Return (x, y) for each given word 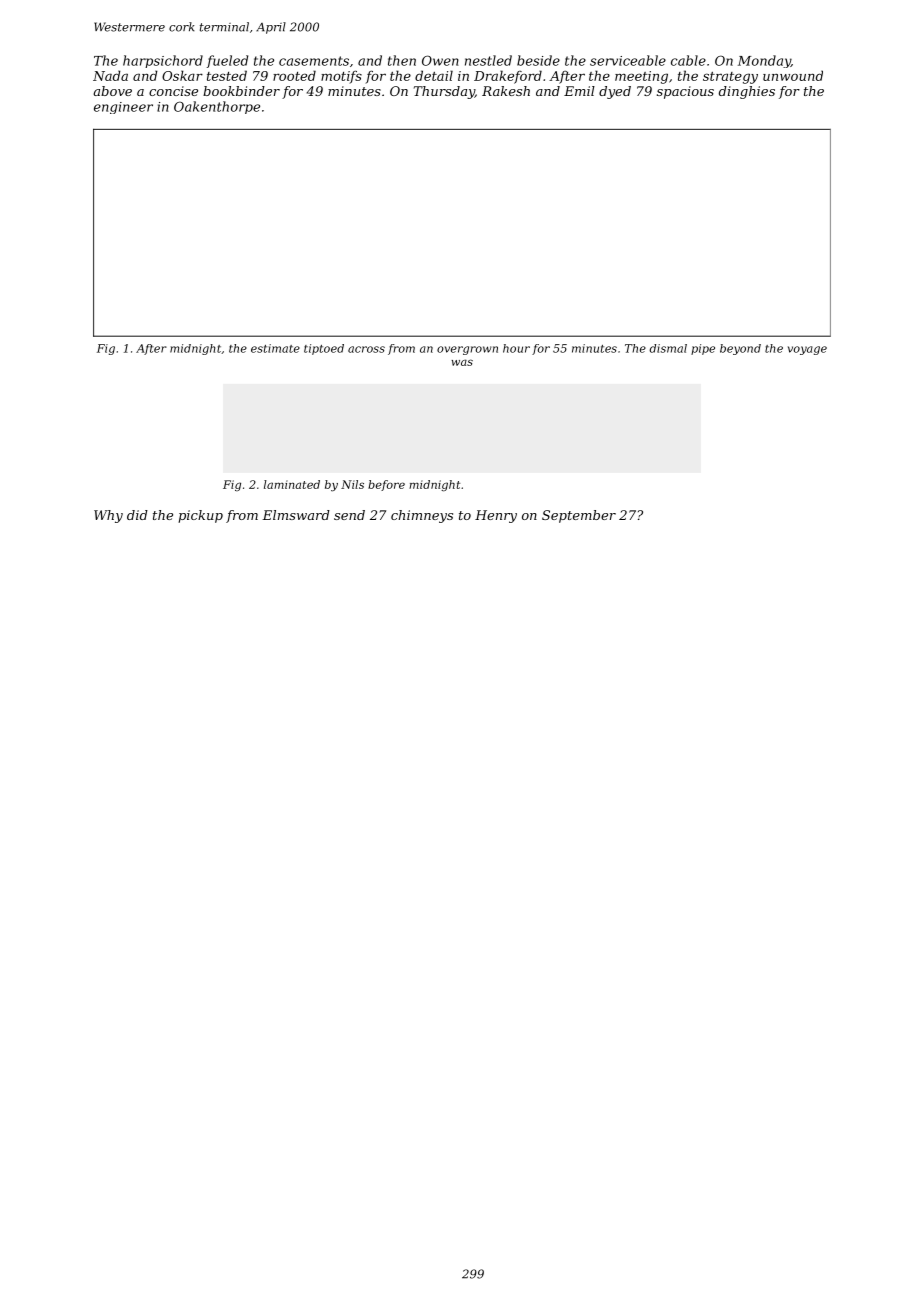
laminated (292, 484)
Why (108, 516)
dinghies (747, 92)
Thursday (444, 92)
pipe (703, 349)
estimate (275, 348)
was (462, 362)
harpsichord (163, 61)
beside (538, 60)
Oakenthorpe (217, 107)
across (366, 349)
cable (688, 60)
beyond (740, 349)
